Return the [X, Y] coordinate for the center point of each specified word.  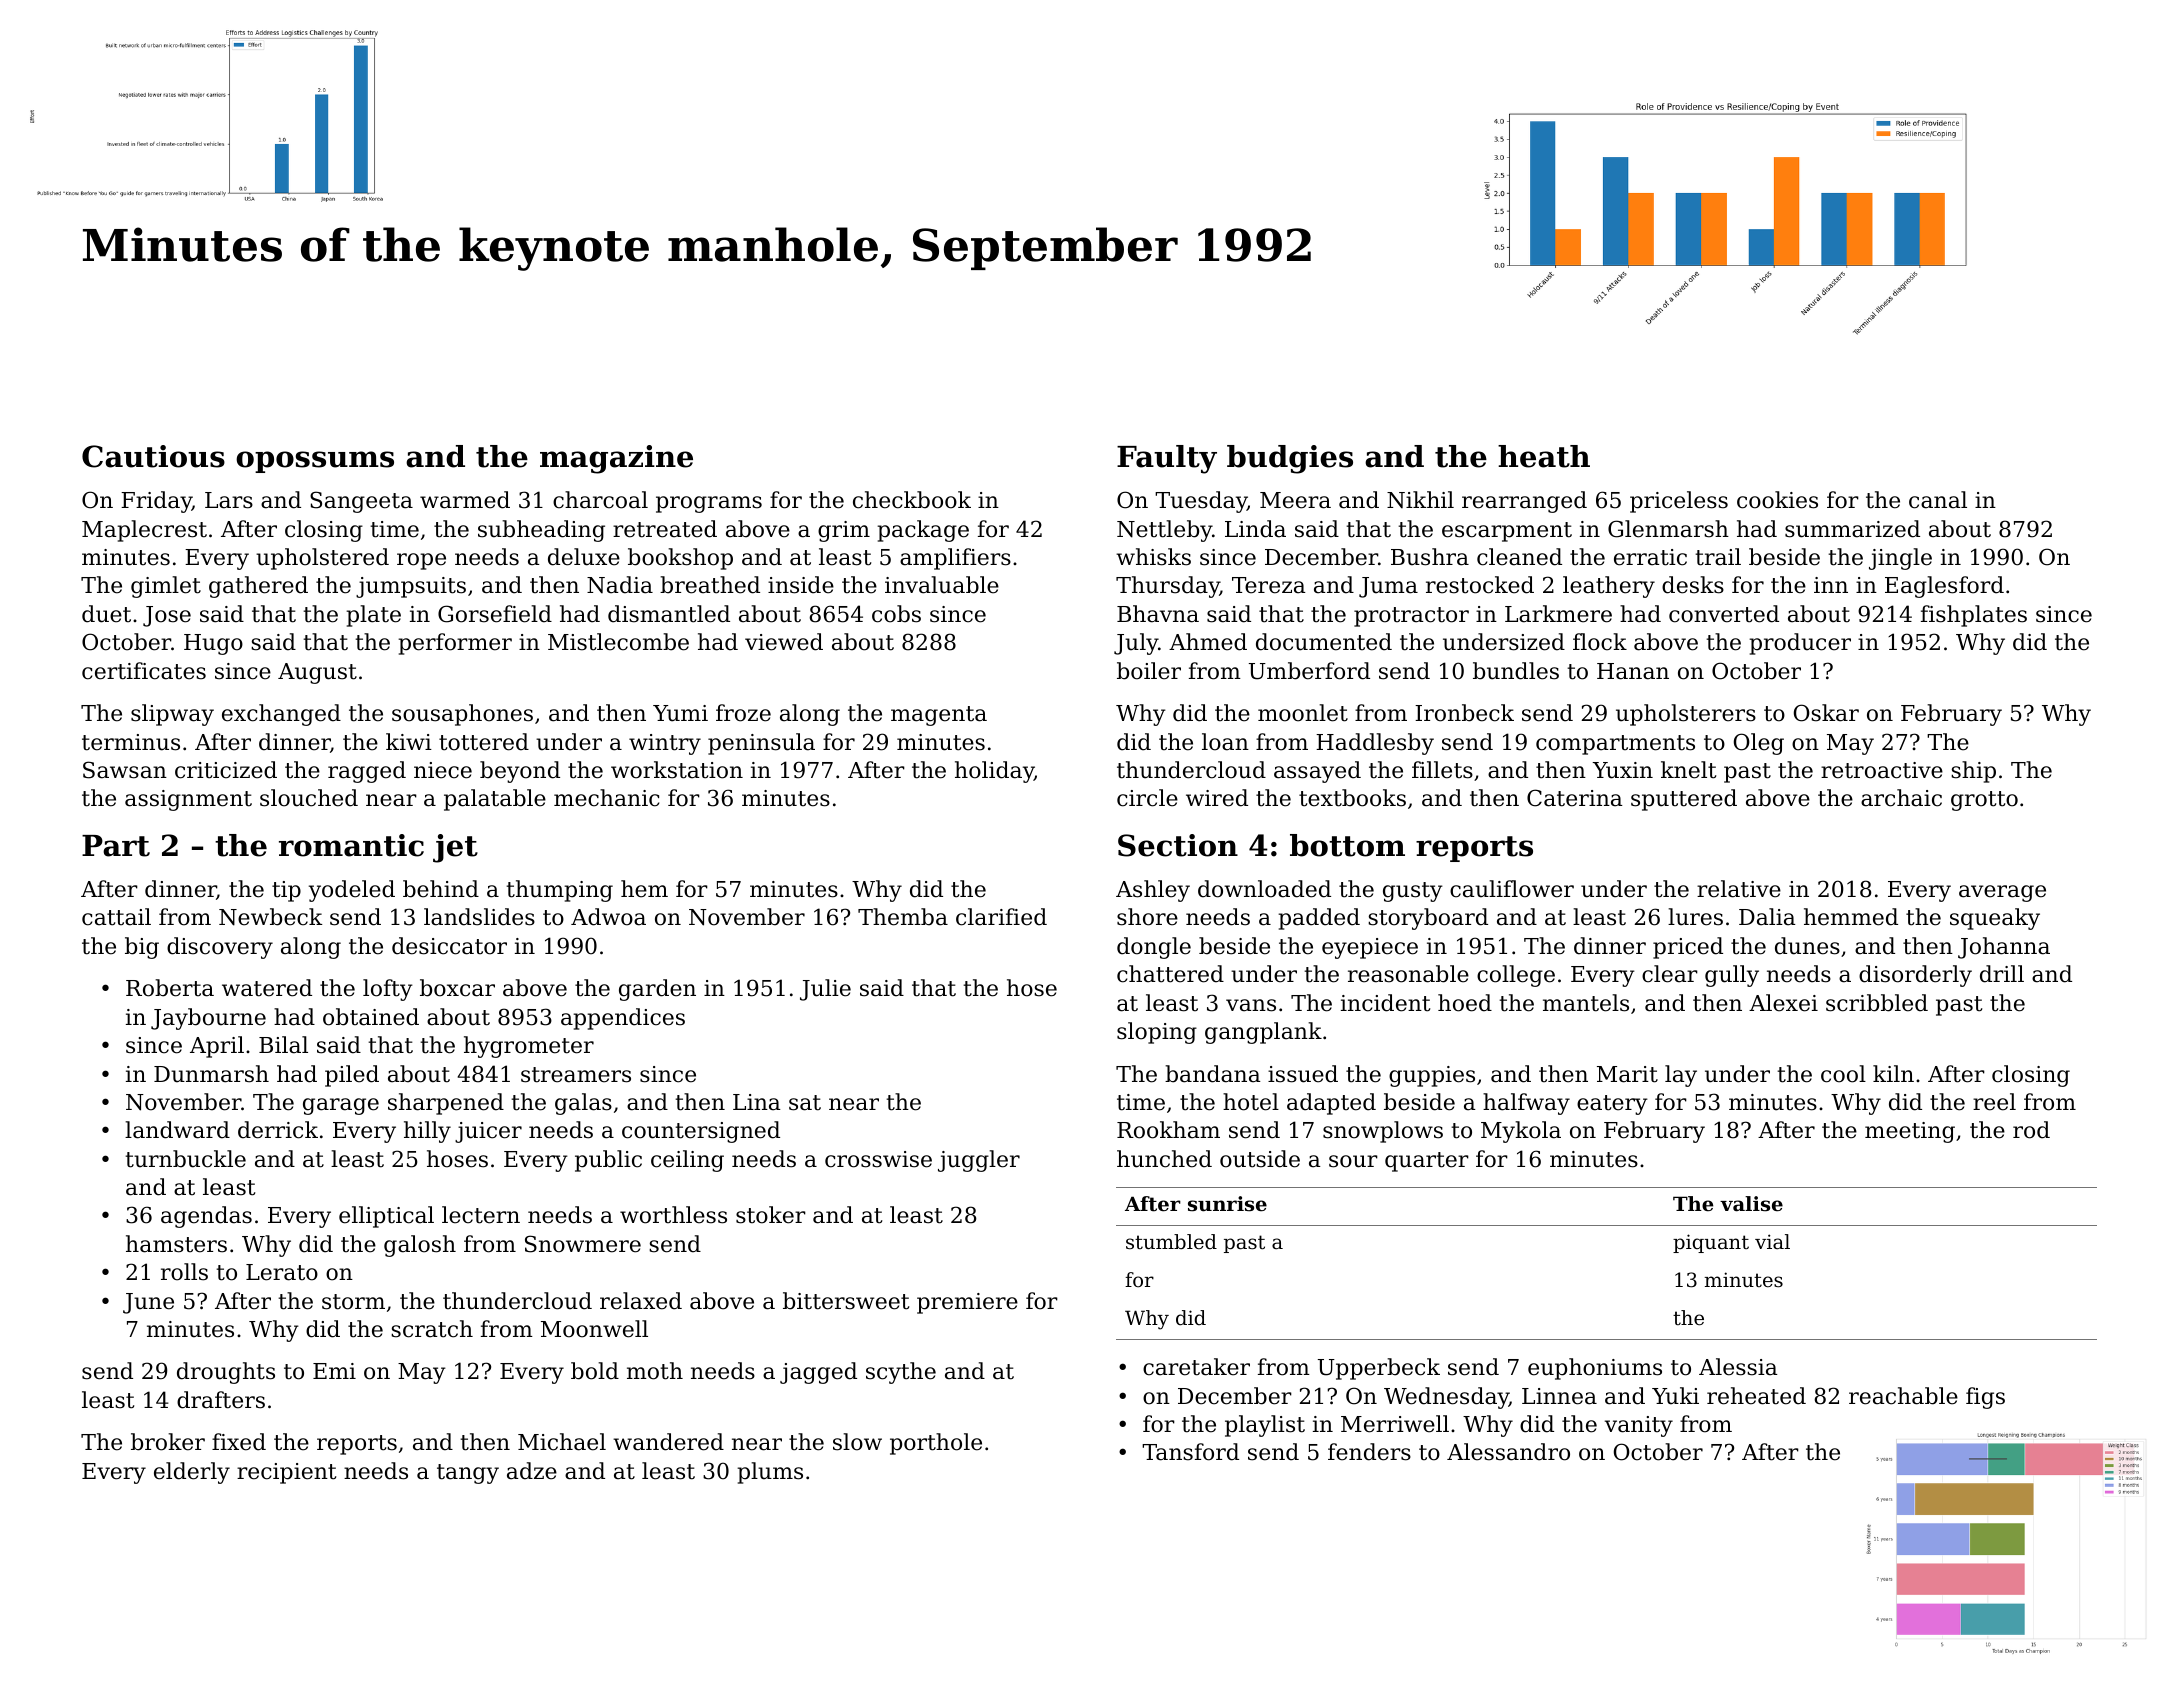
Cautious [153, 456]
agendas [206, 1217]
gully [1732, 976]
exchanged [281, 715]
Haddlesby [1375, 744]
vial [1772, 1242]
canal [1938, 500]
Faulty [1167, 459]
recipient [286, 1473]
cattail [116, 917]
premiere [967, 1303]
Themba [903, 917]
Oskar [1826, 713]
